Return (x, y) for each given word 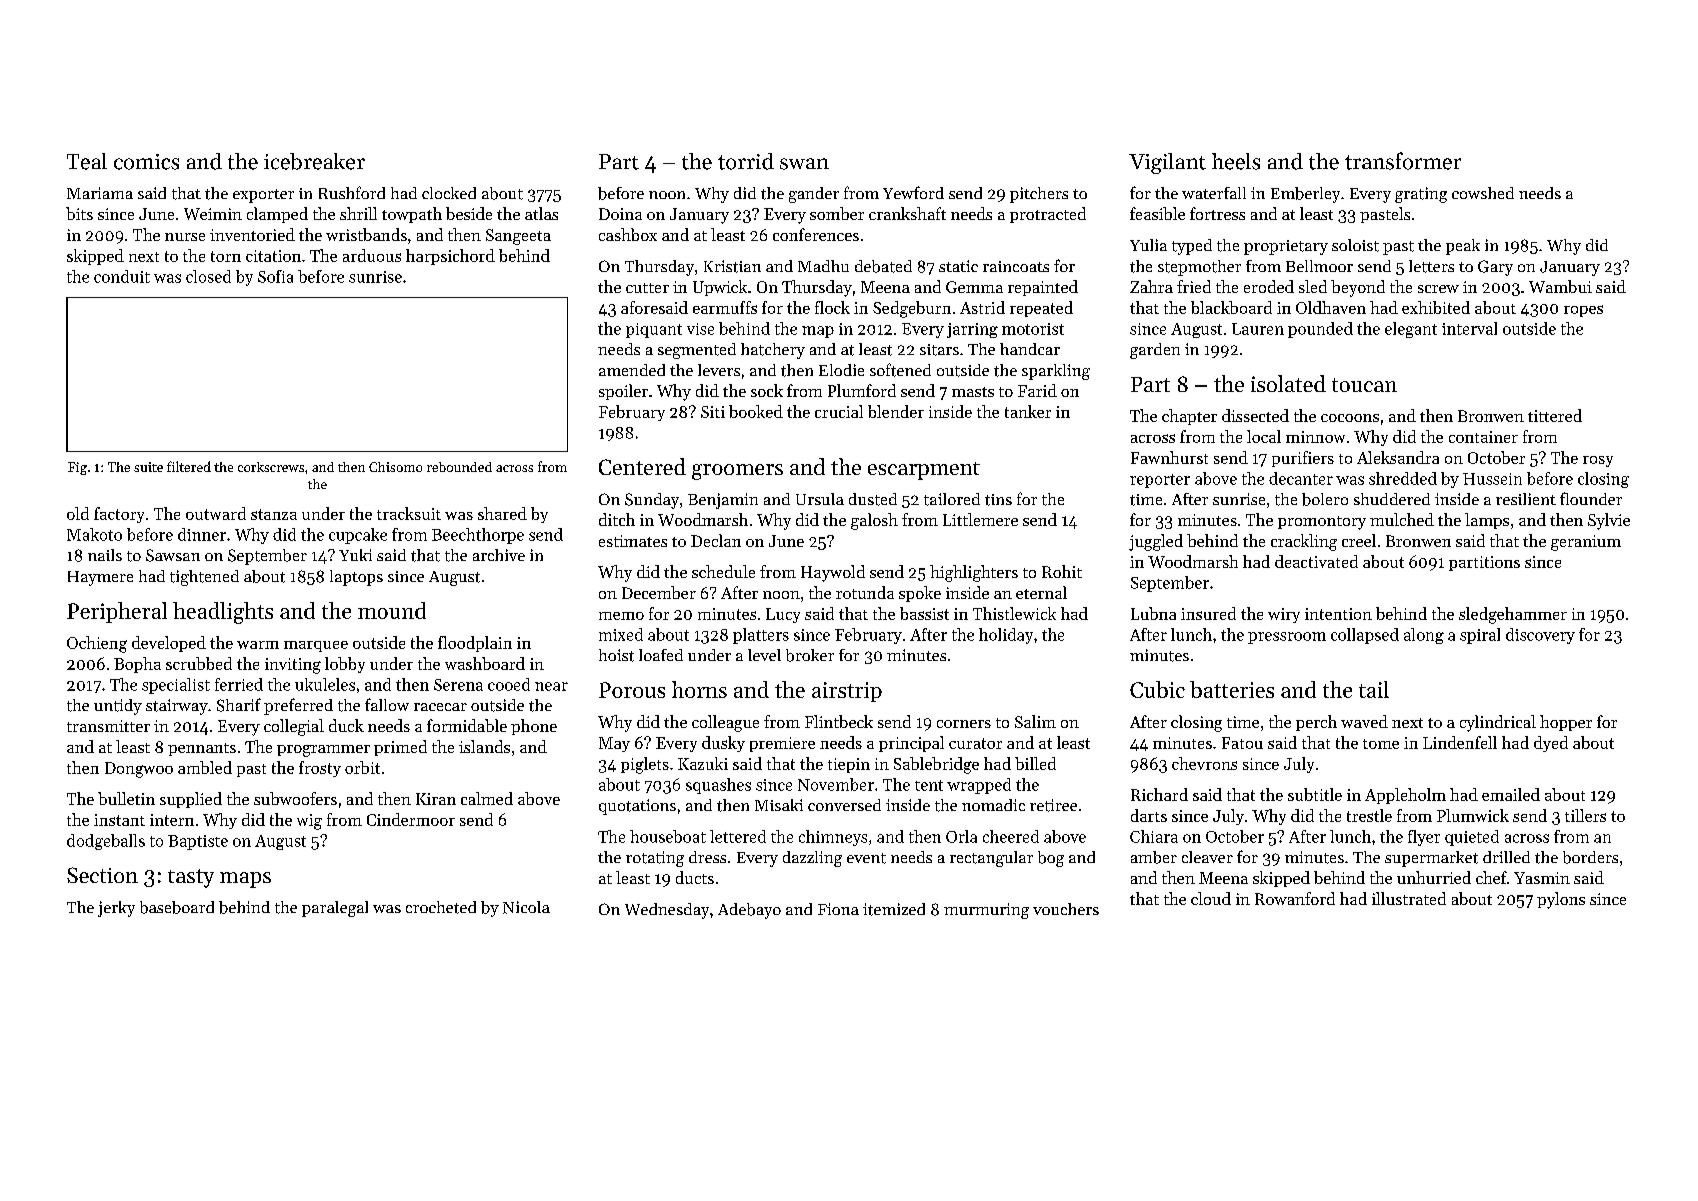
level (764, 655)
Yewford (913, 192)
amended (632, 370)
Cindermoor (411, 819)
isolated (1288, 383)
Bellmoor (1319, 266)
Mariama (100, 193)
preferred (298, 706)
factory (119, 515)
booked (756, 411)
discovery (1540, 636)
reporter (1160, 481)
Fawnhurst (1169, 457)
